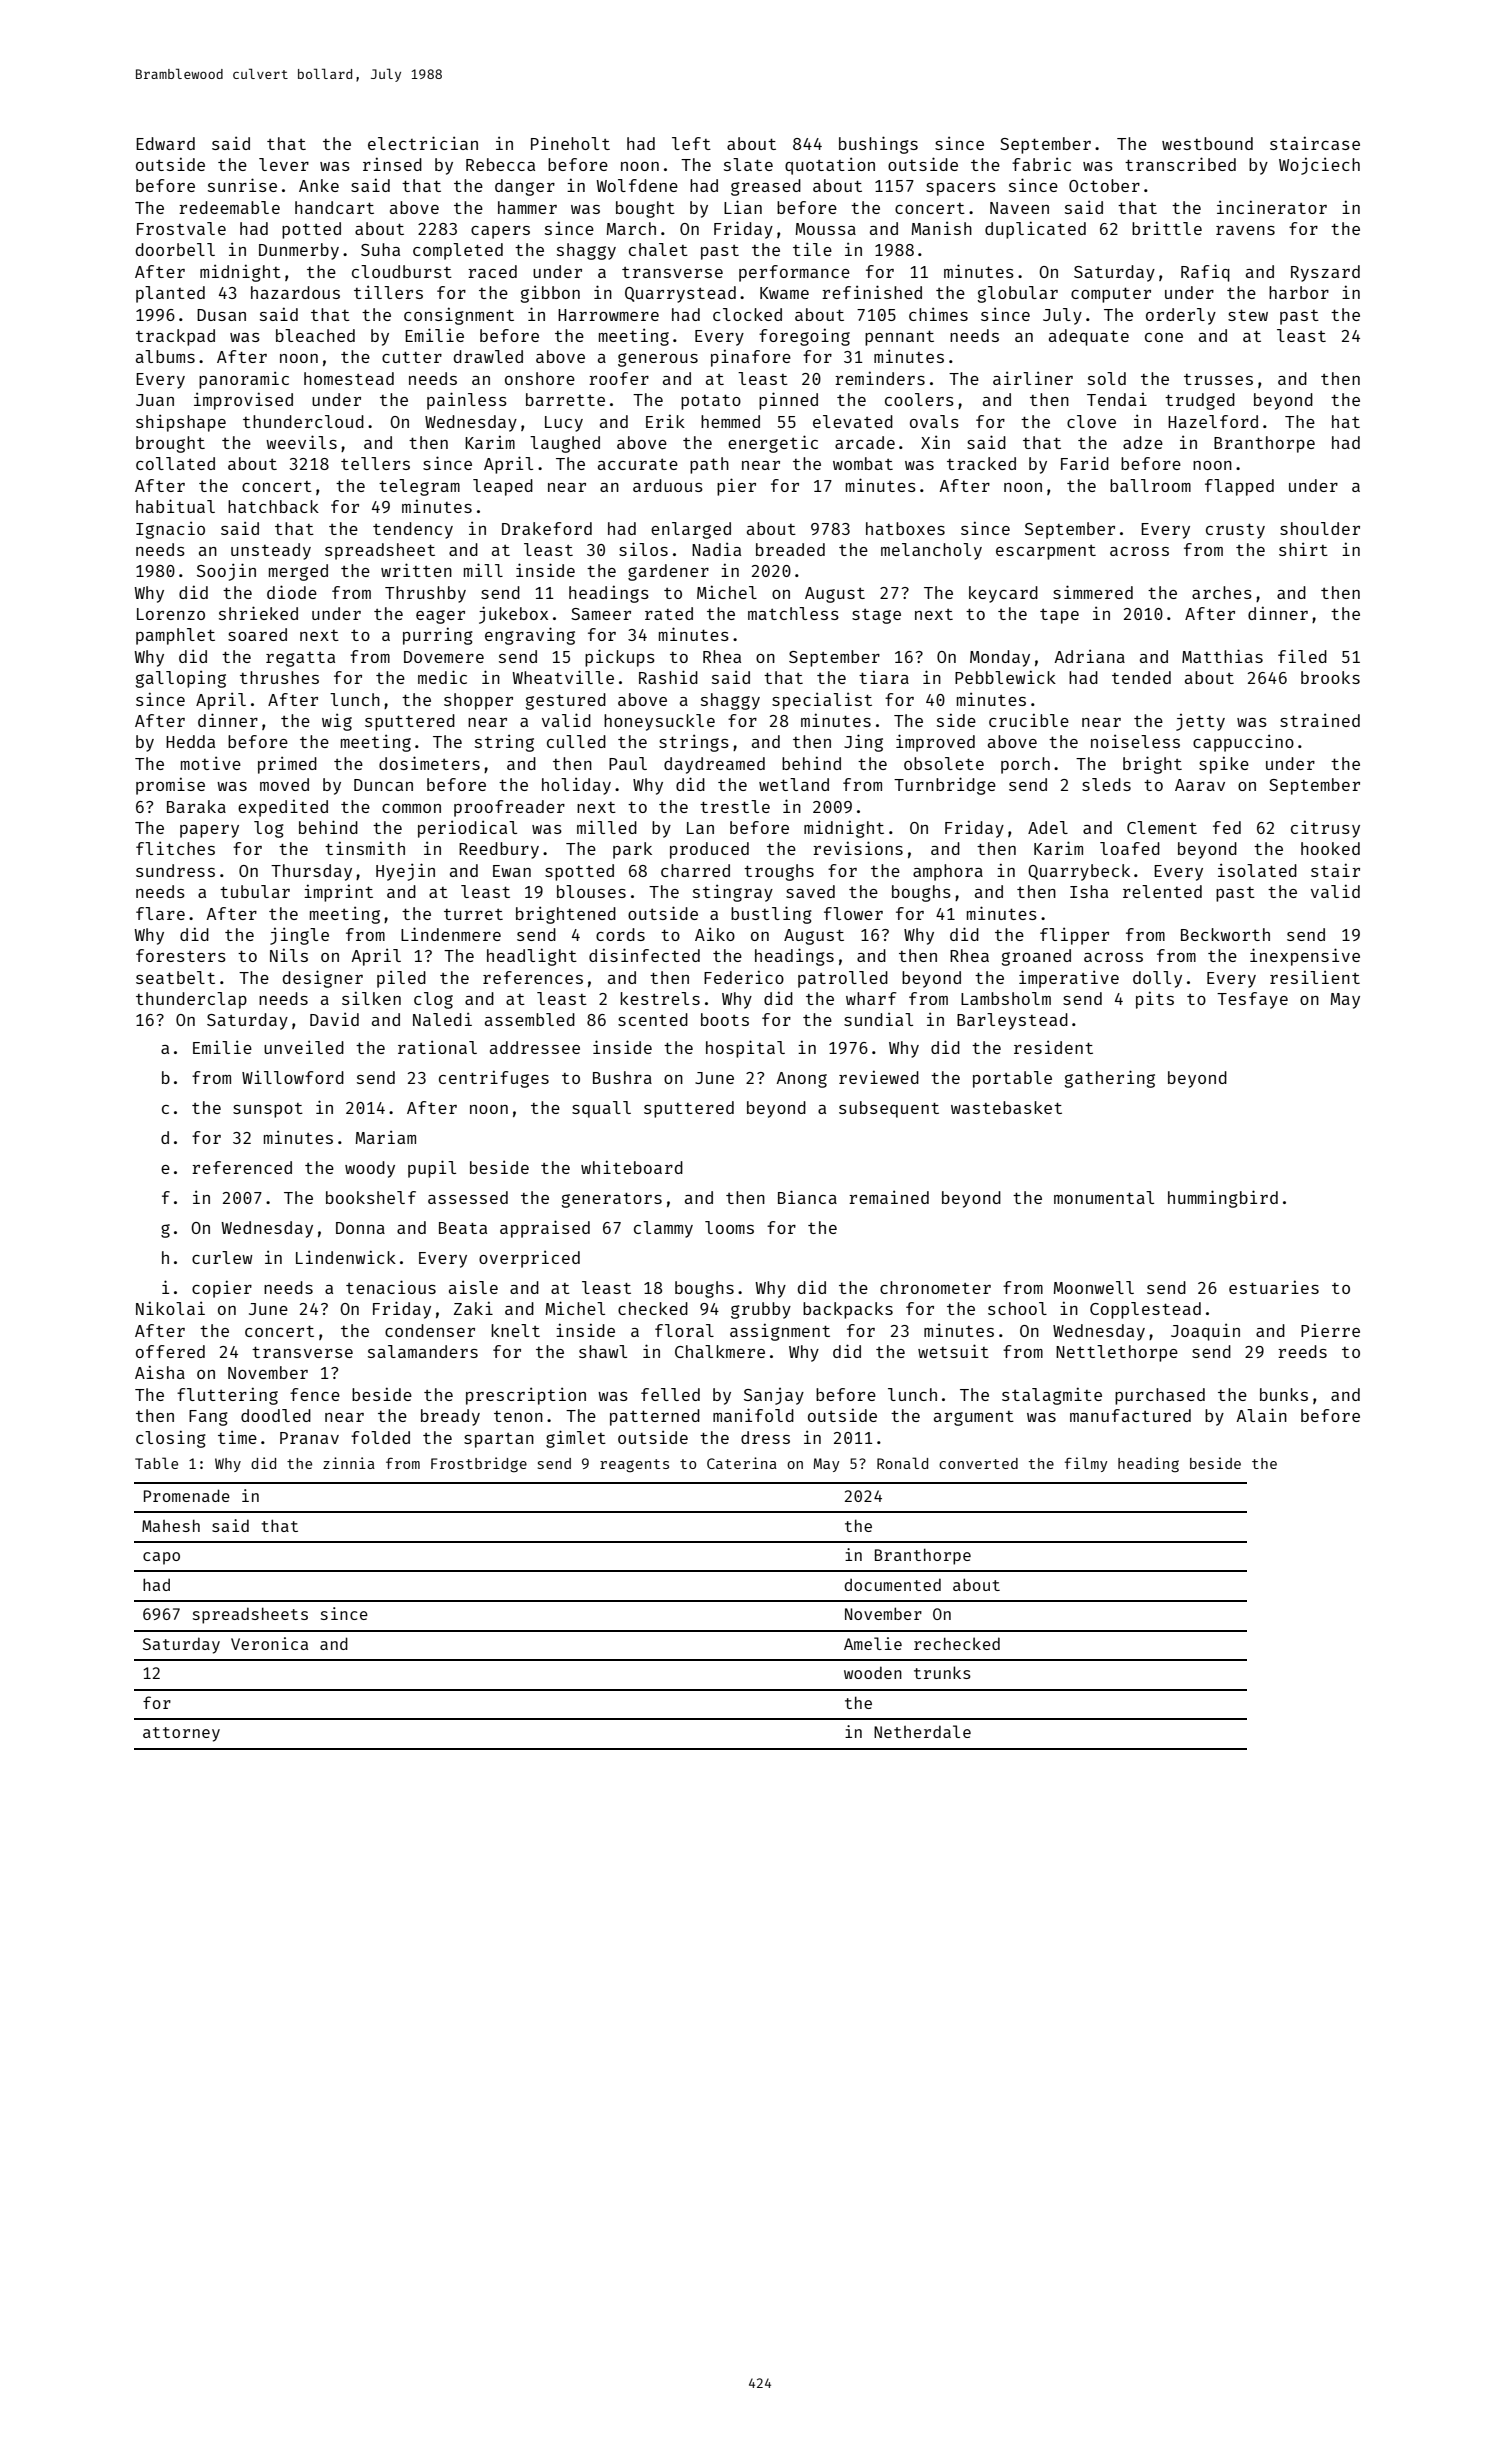 This image has height=2464, width=1496. Describe the element at coordinates (725, 1019) in the image. I see `boots` at that location.
